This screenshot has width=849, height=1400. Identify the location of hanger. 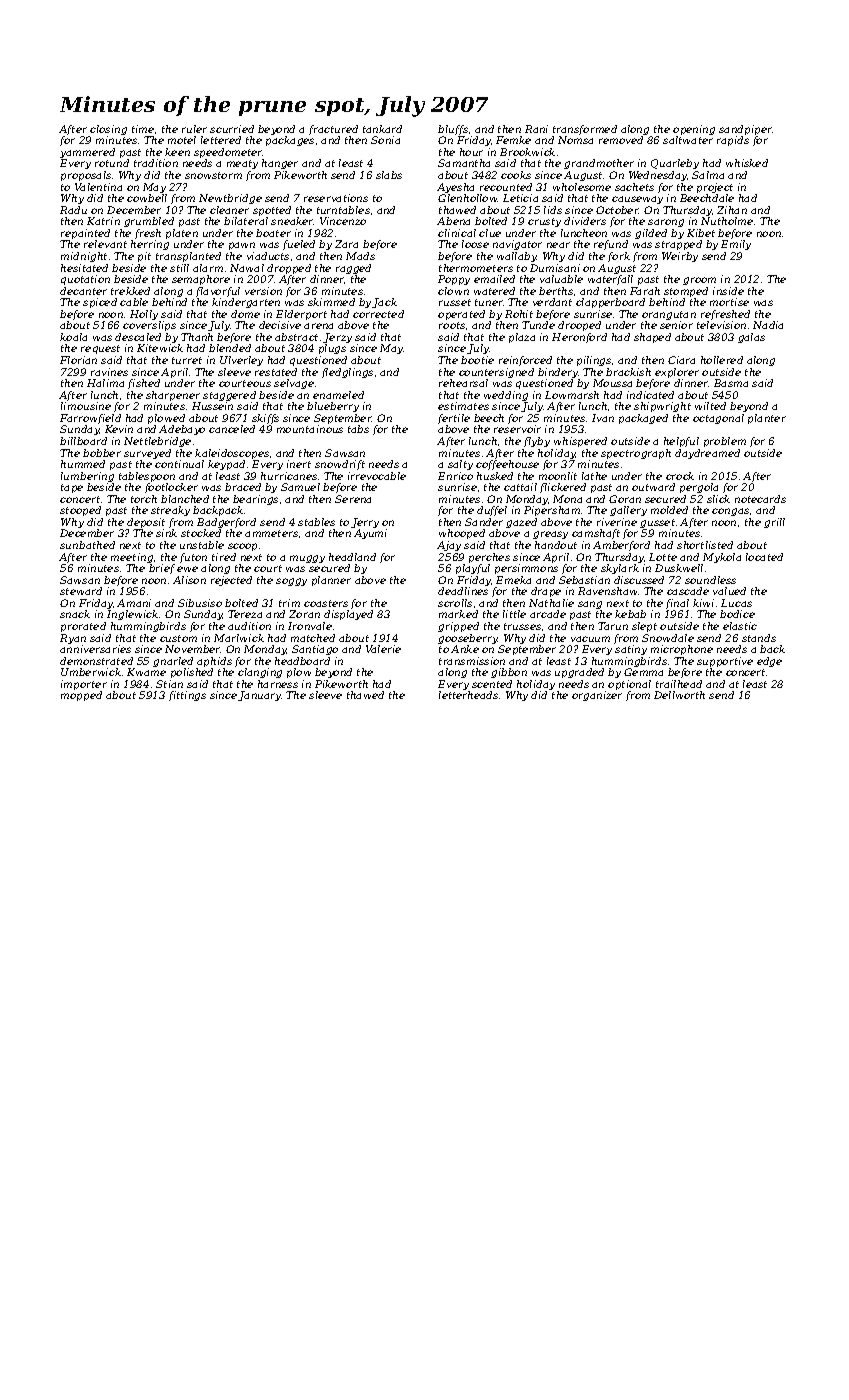
(280, 164).
